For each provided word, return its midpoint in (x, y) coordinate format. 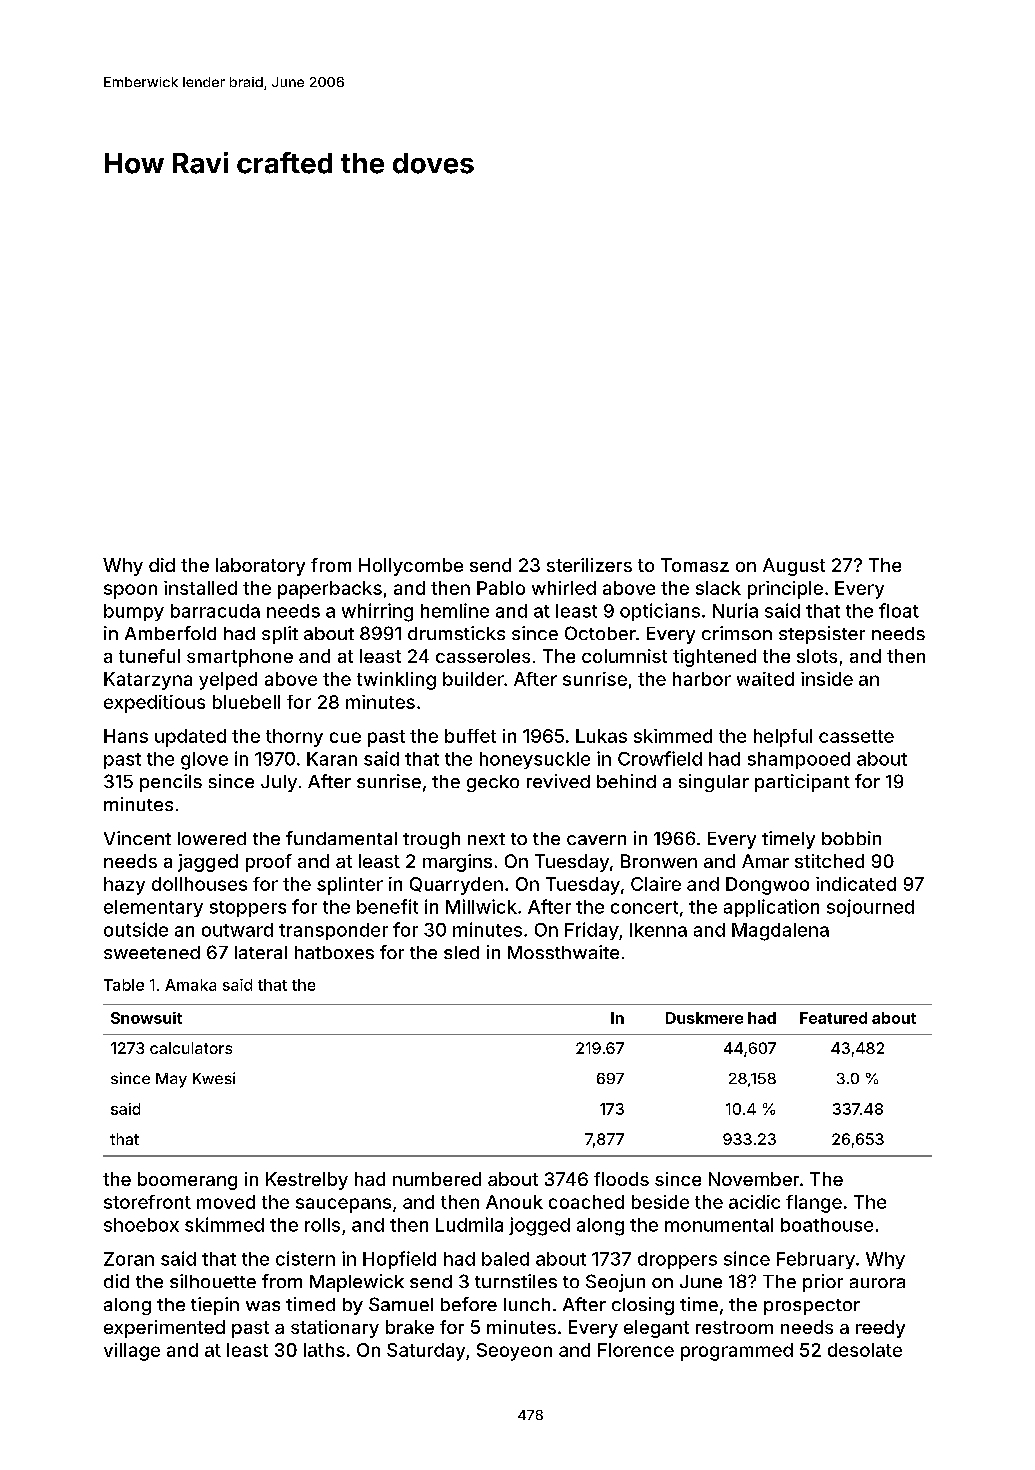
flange (814, 1204)
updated (190, 738)
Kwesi (214, 1078)
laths (324, 1350)
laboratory (260, 567)
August (794, 567)
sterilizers (589, 565)
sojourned (870, 908)
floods (621, 1179)
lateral (261, 952)
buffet (470, 736)
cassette (856, 736)
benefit (387, 906)
